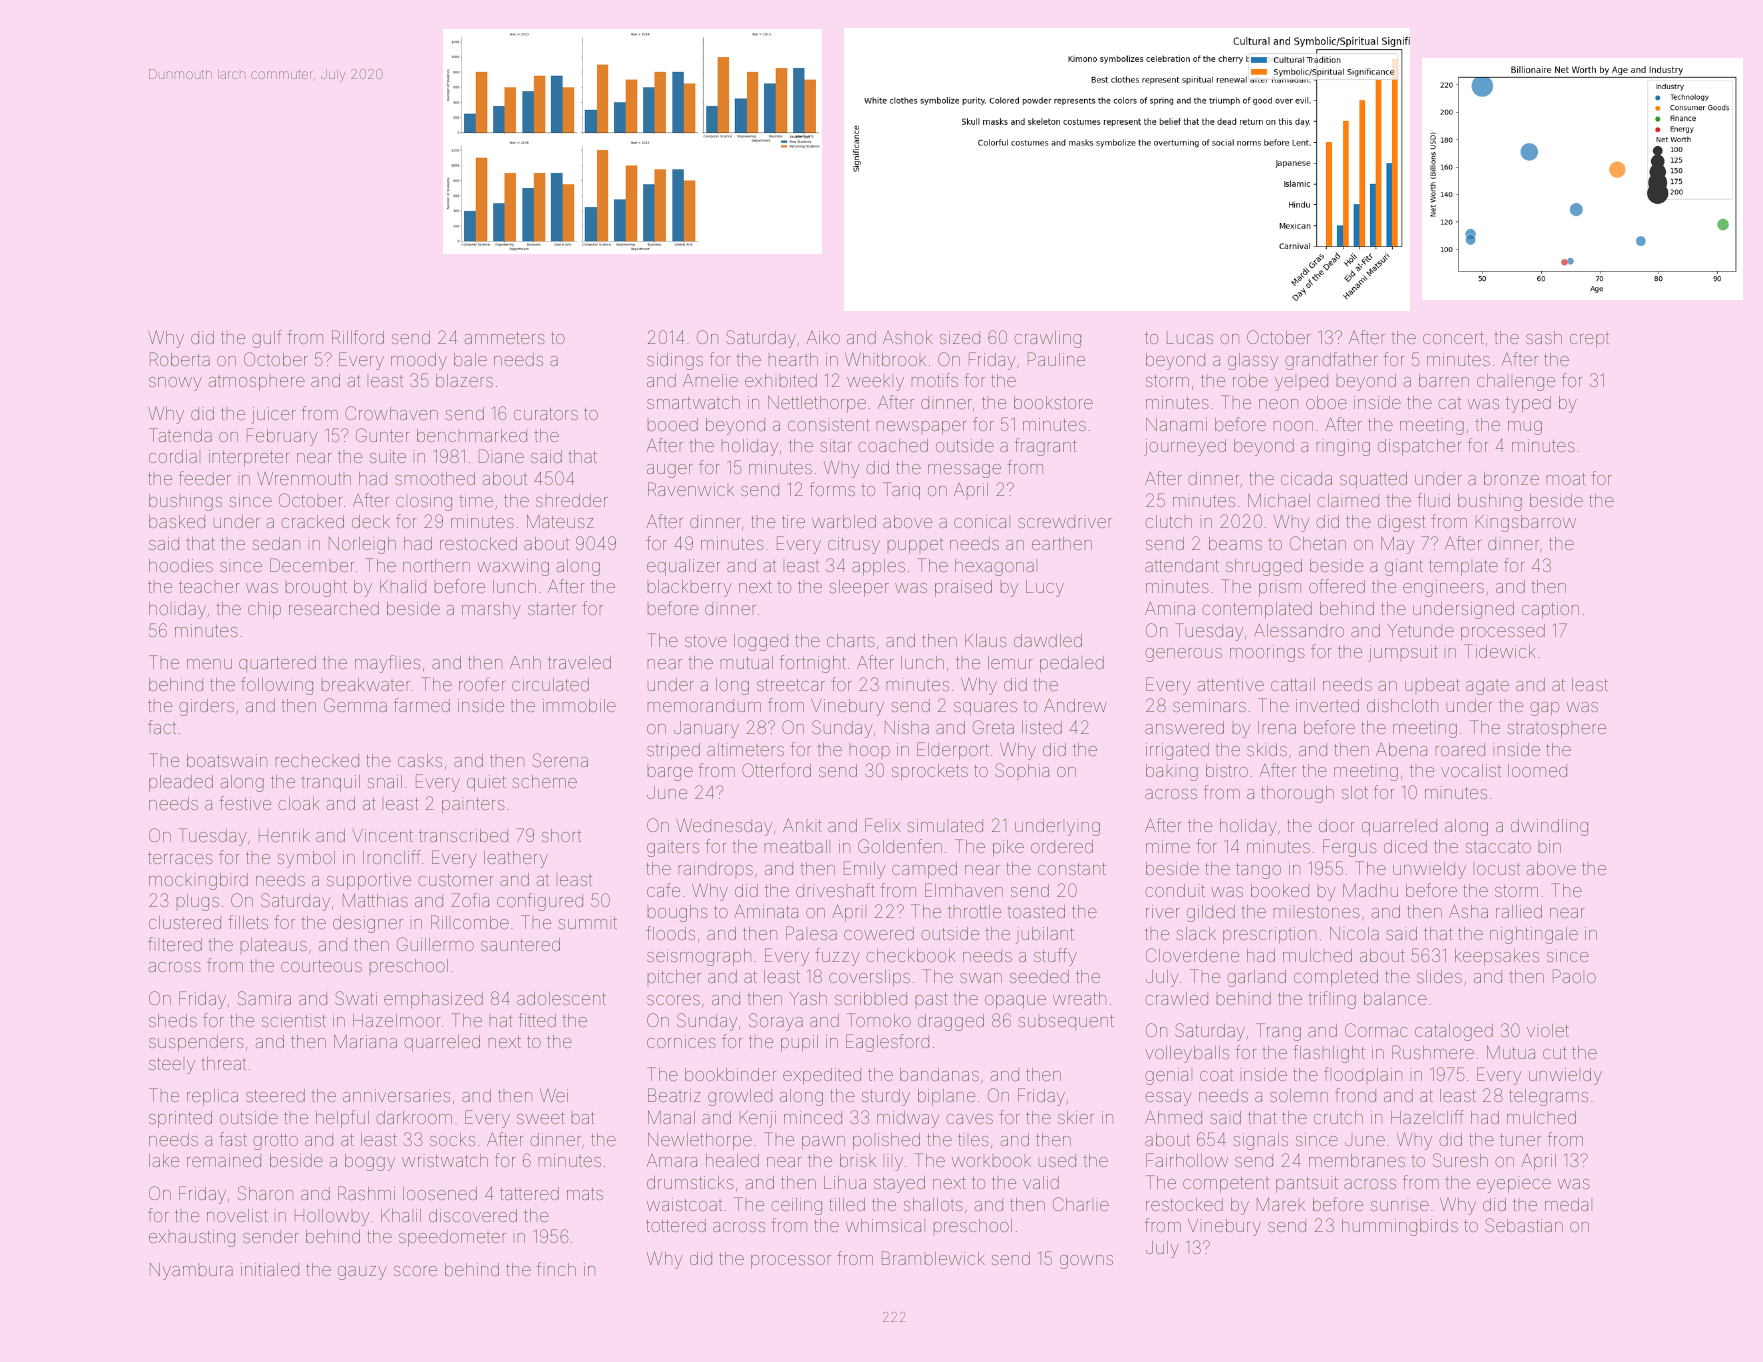  What do you see at coordinates (1226, 1185) in the document?
I see `competent` at bounding box center [1226, 1185].
